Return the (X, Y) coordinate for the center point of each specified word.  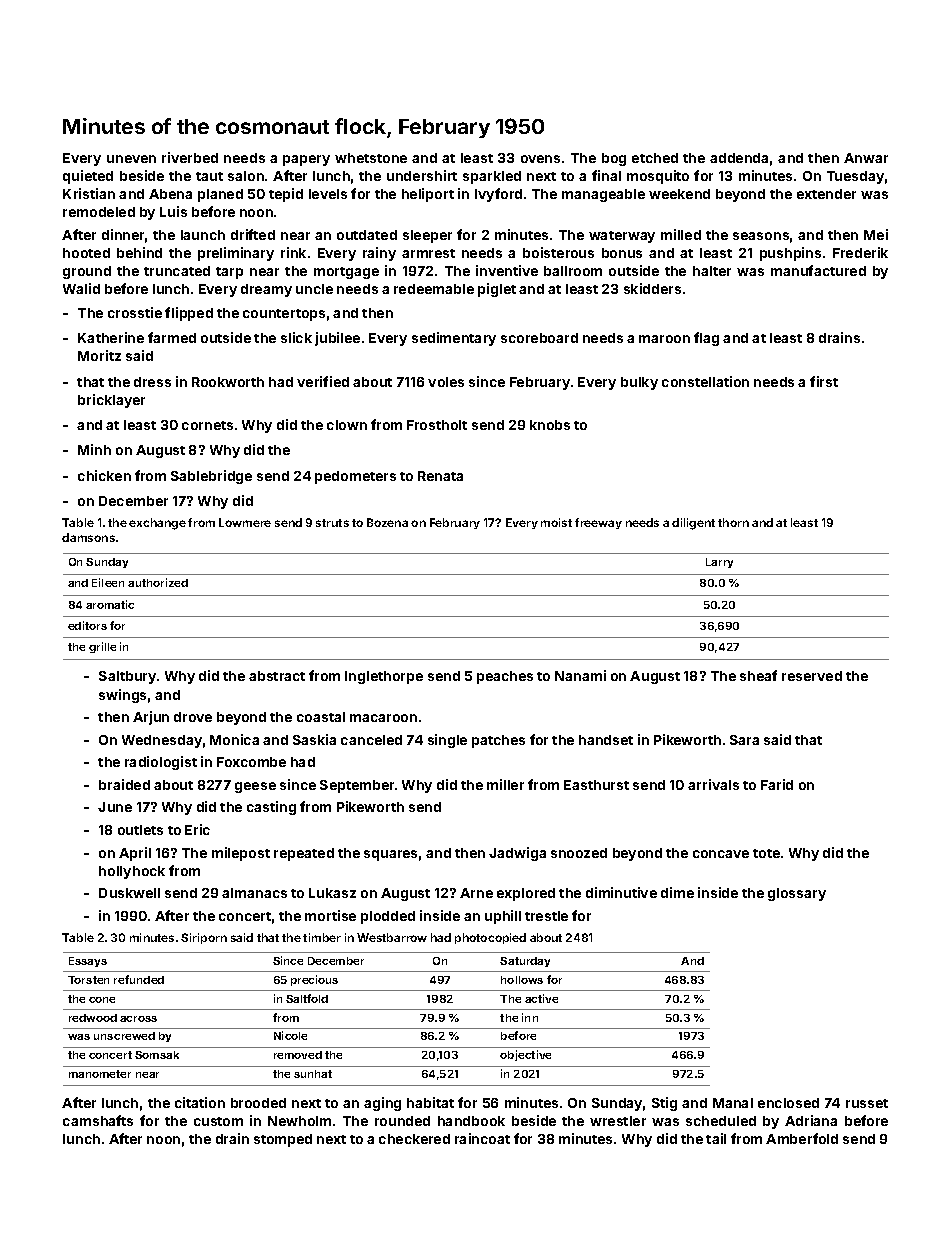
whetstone (371, 158)
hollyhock (132, 872)
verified (323, 381)
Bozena (387, 522)
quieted (88, 177)
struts (332, 523)
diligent (693, 524)
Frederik (860, 252)
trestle (546, 916)
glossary (797, 894)
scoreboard (539, 338)
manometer (100, 1074)
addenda (739, 158)
